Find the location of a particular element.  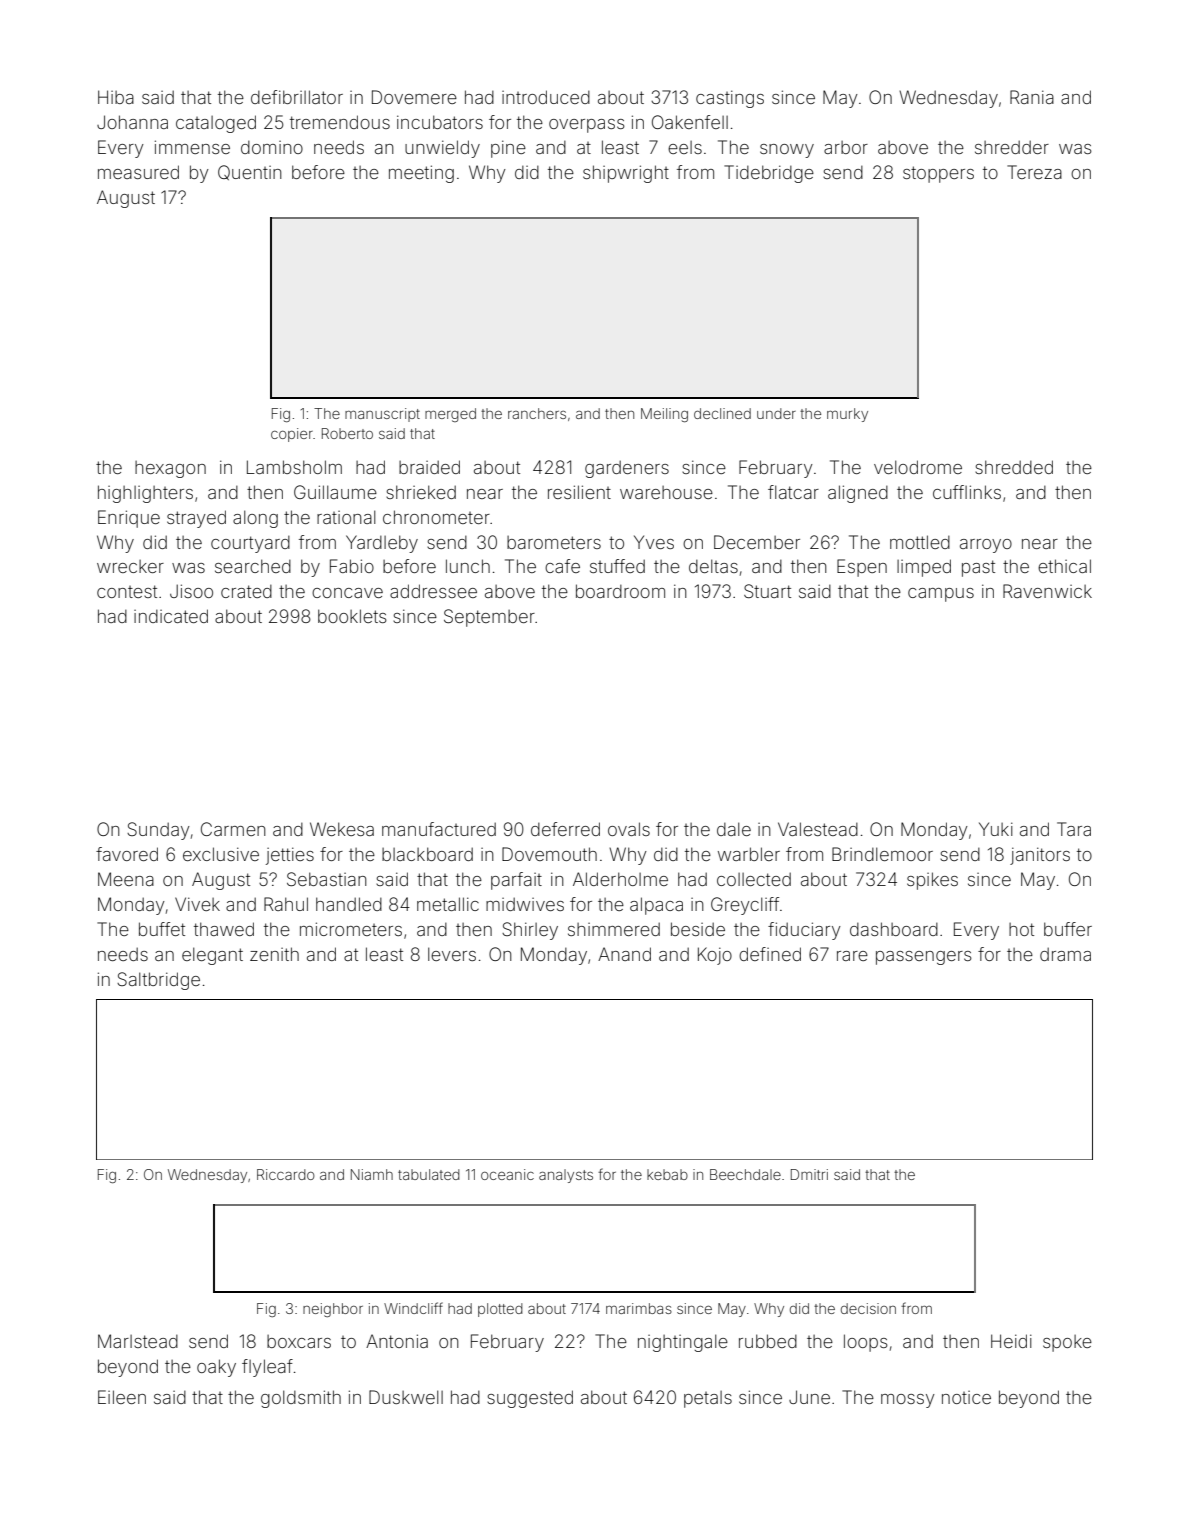

hot is located at coordinates (1021, 929).
